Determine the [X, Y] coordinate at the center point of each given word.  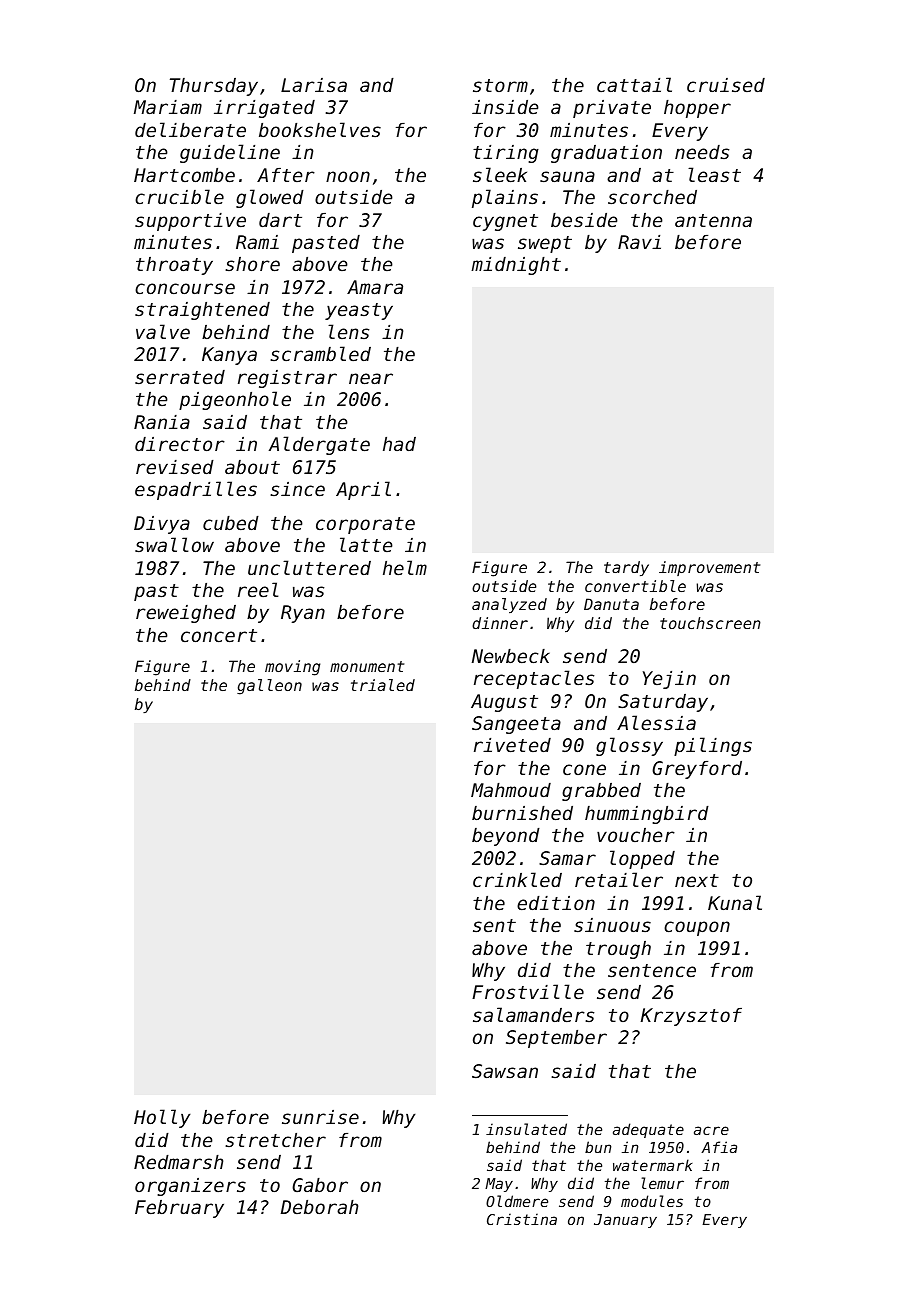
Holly [162, 1118]
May [499, 1185]
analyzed [509, 605]
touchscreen [710, 623]
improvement [709, 568]
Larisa [314, 85]
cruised [726, 85]
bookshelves [320, 129]
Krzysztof [691, 1017]
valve [163, 331]
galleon [269, 687]
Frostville [528, 991]
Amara [375, 287]
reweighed [186, 614]
